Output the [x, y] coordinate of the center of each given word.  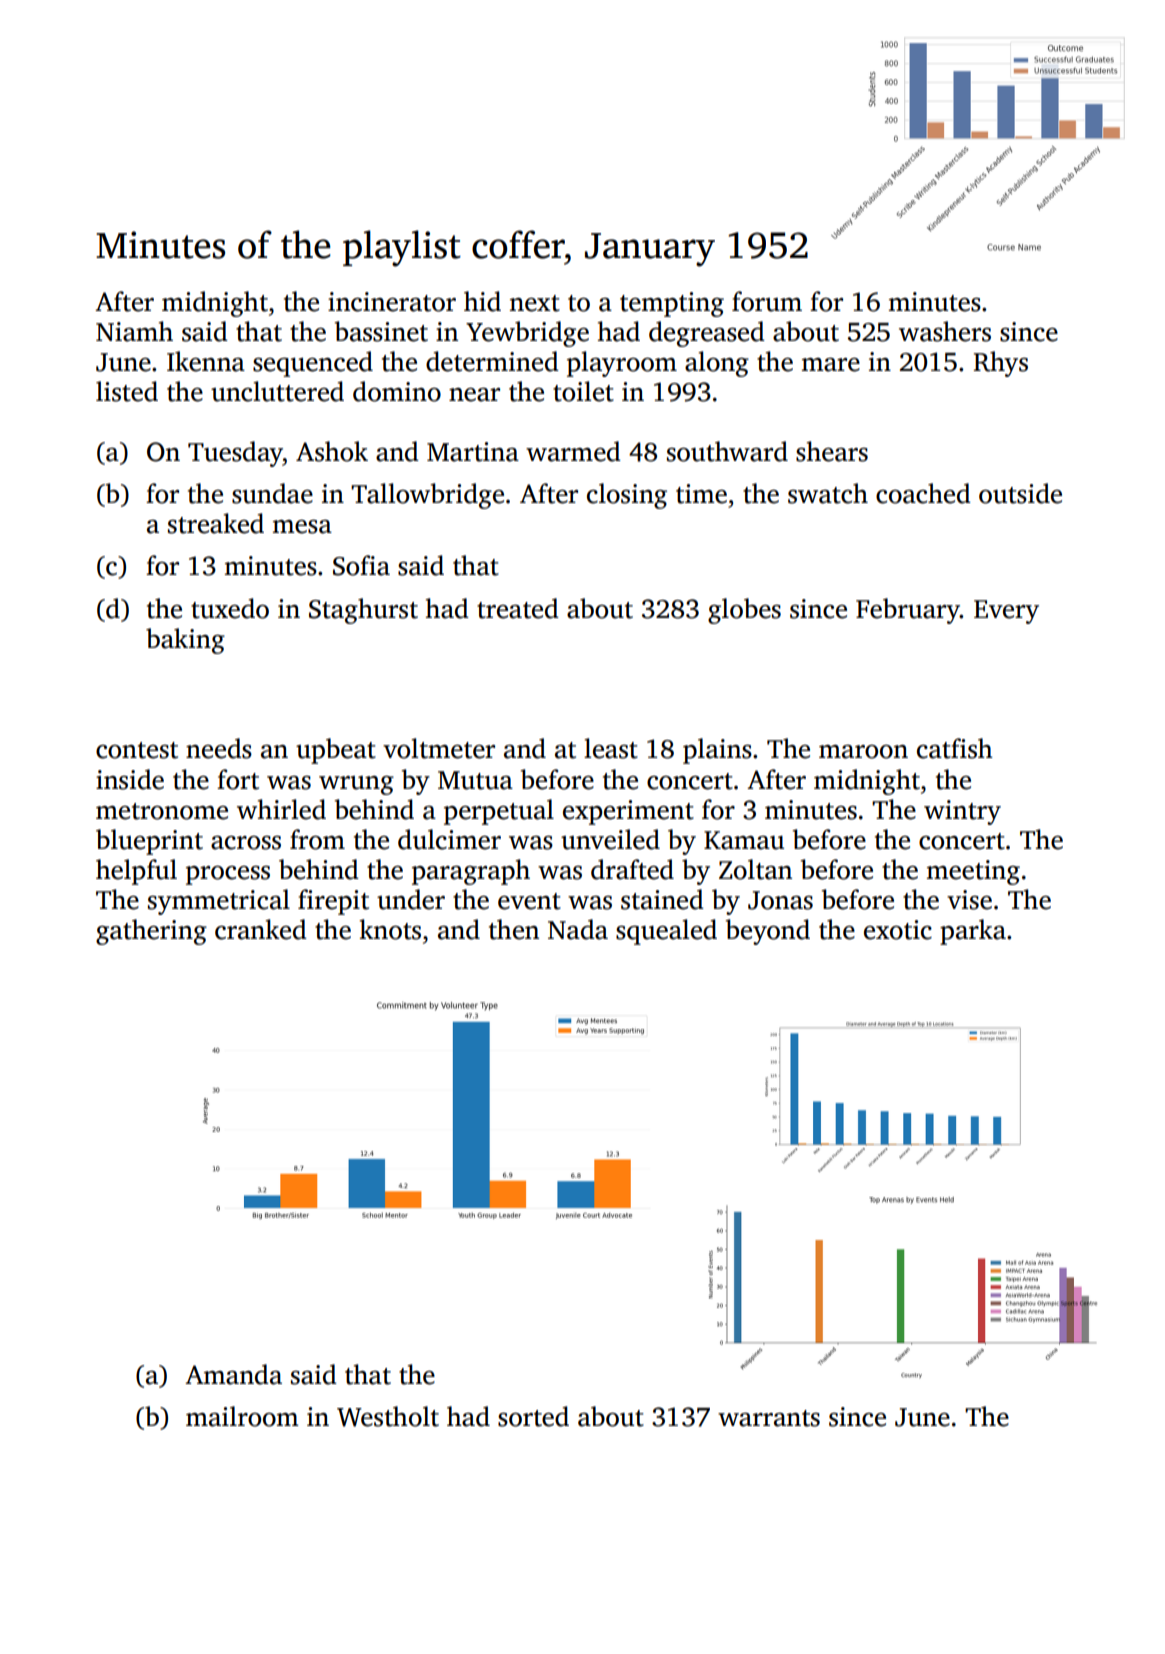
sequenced [313, 364]
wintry [962, 812]
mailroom [242, 1416]
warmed [573, 451]
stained [662, 899]
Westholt [388, 1416]
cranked [261, 929]
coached [923, 493]
